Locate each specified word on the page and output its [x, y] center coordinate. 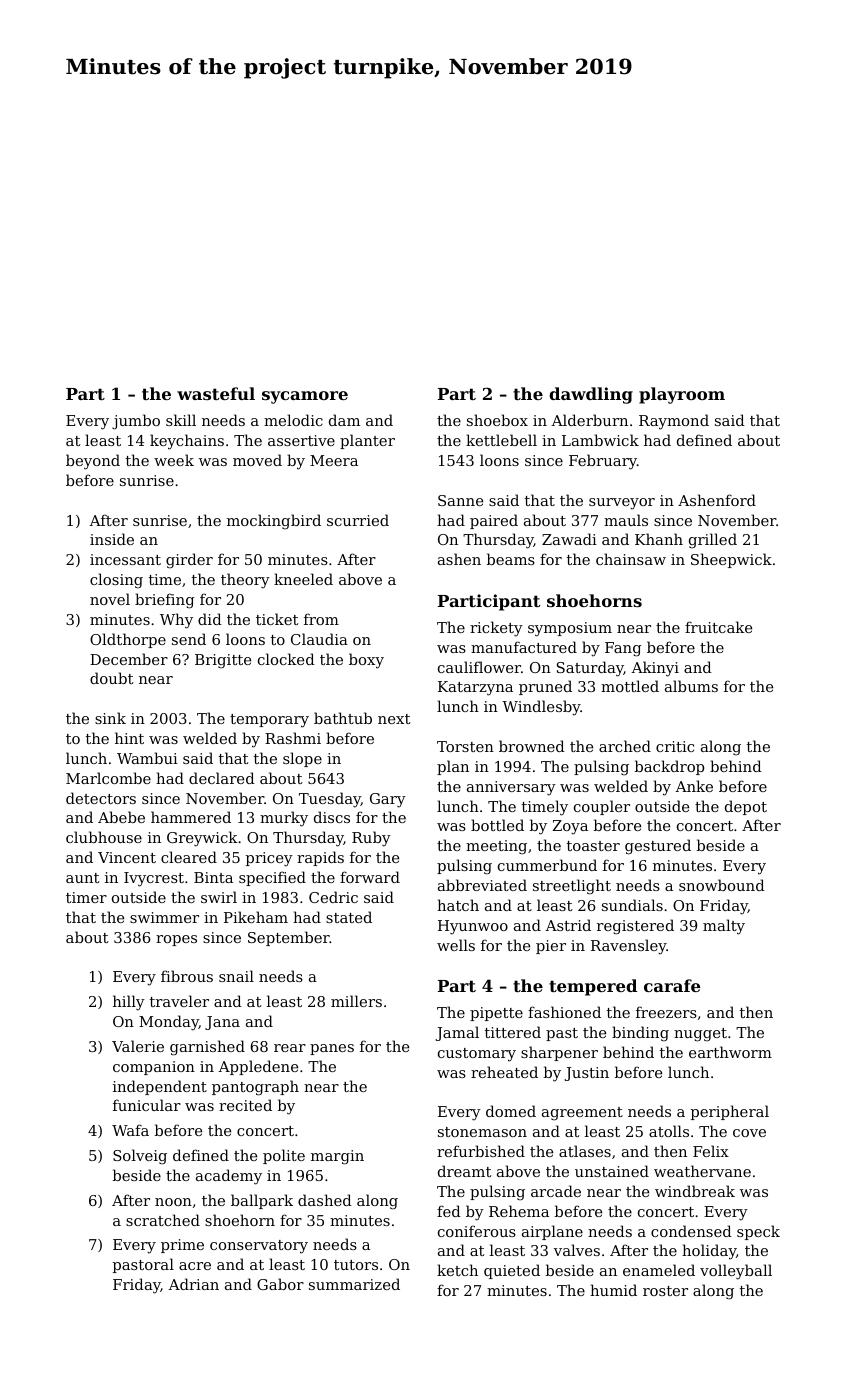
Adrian [193, 1284]
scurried [358, 520]
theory [245, 581]
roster [665, 1291]
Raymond [674, 422]
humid [613, 1290]
